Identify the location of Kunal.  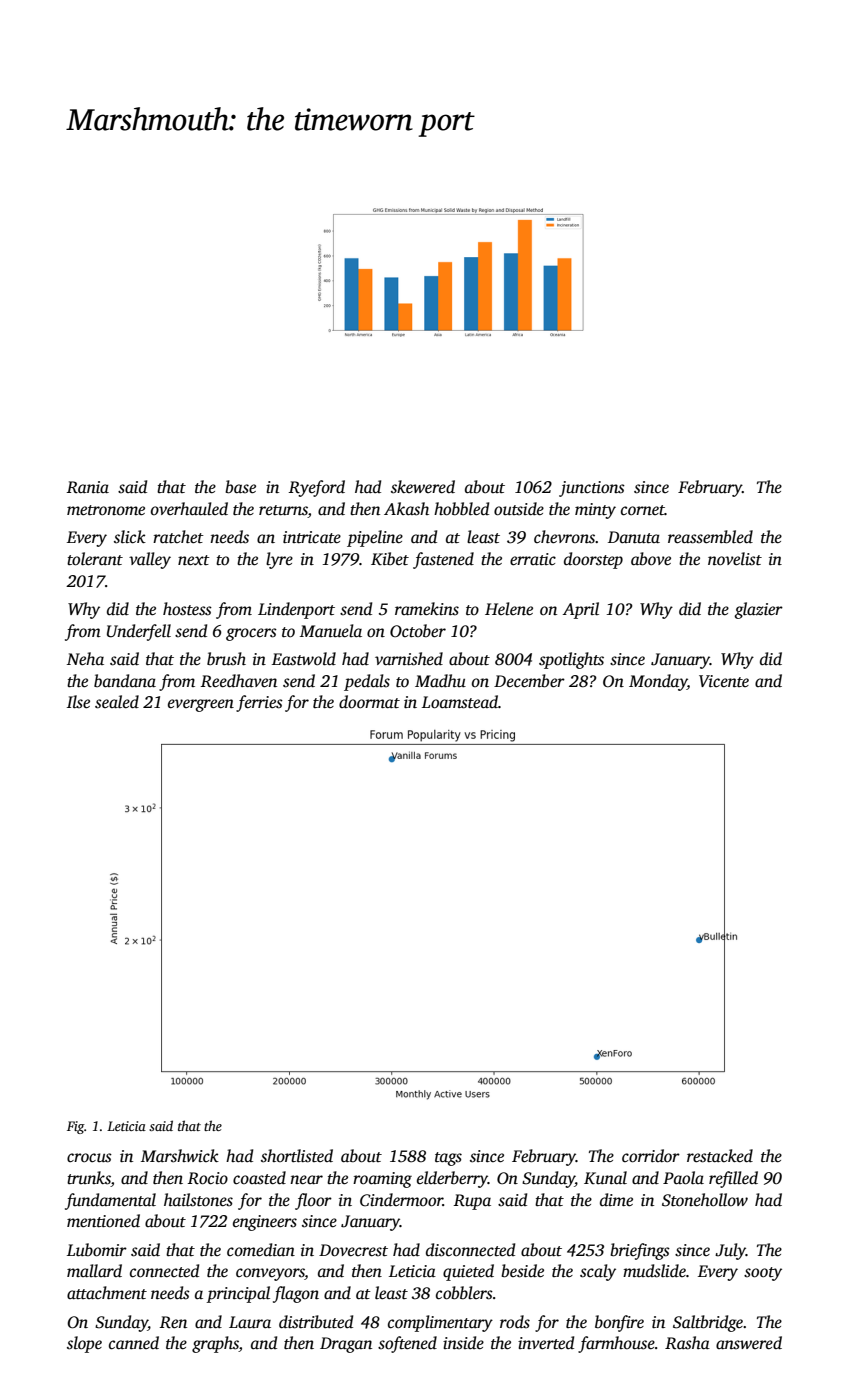
(605, 1178).
